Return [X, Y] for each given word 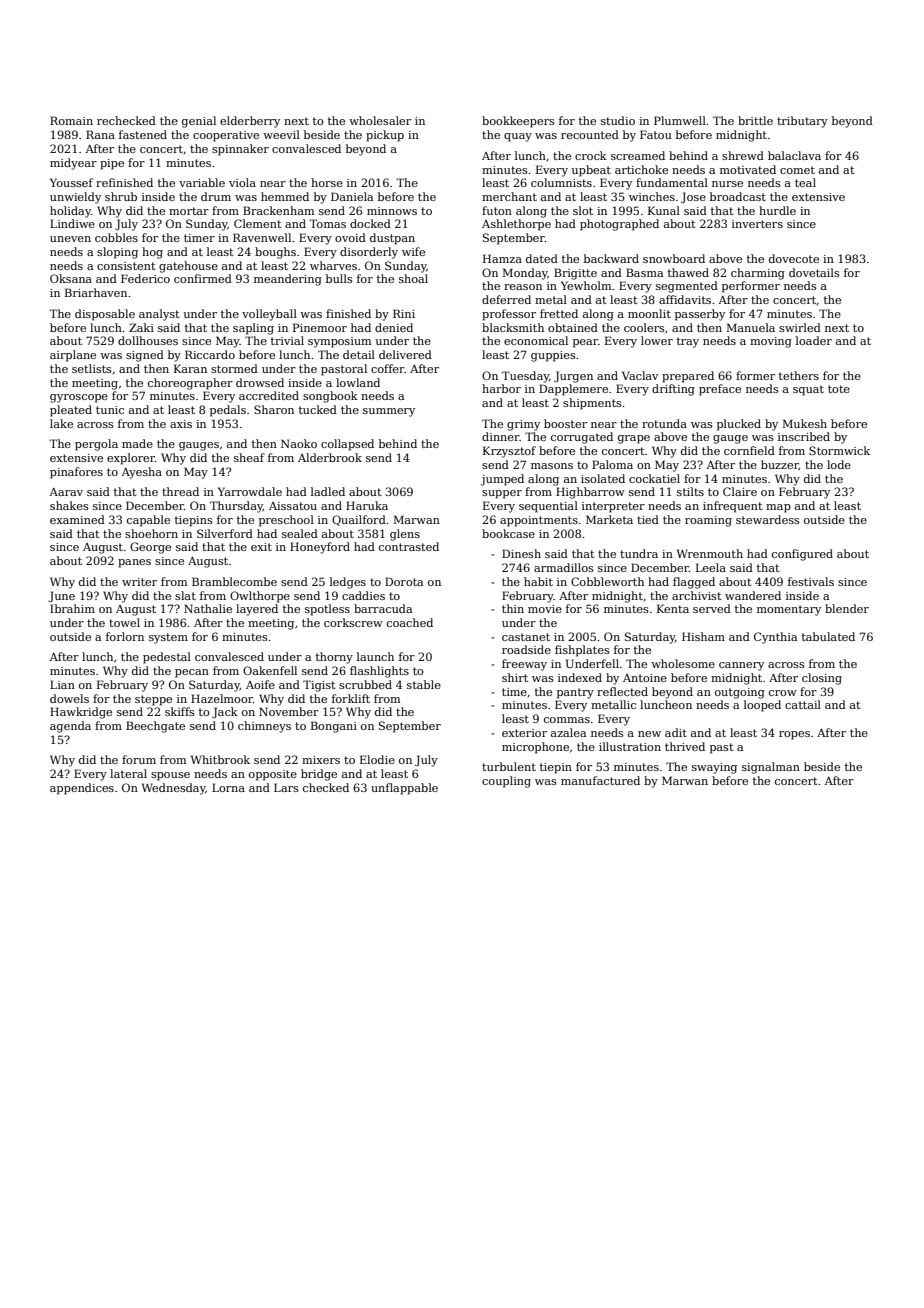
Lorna [228, 787]
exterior [524, 733]
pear [585, 343]
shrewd [743, 155]
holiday [70, 212]
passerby [700, 315]
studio [618, 120]
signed [145, 356]
